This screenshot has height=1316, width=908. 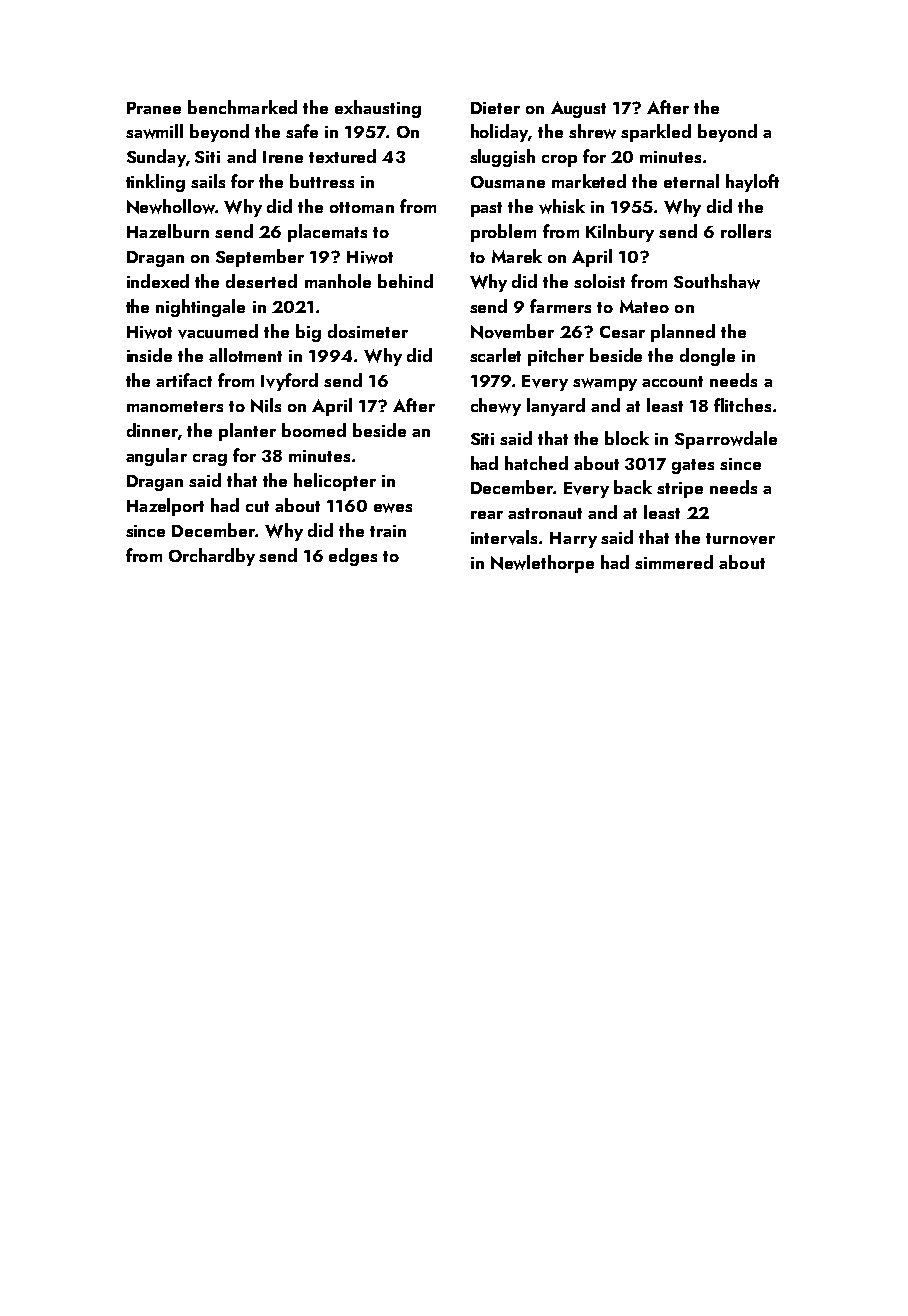 What do you see at coordinates (289, 382) in the screenshot?
I see `Ivyford` at bounding box center [289, 382].
